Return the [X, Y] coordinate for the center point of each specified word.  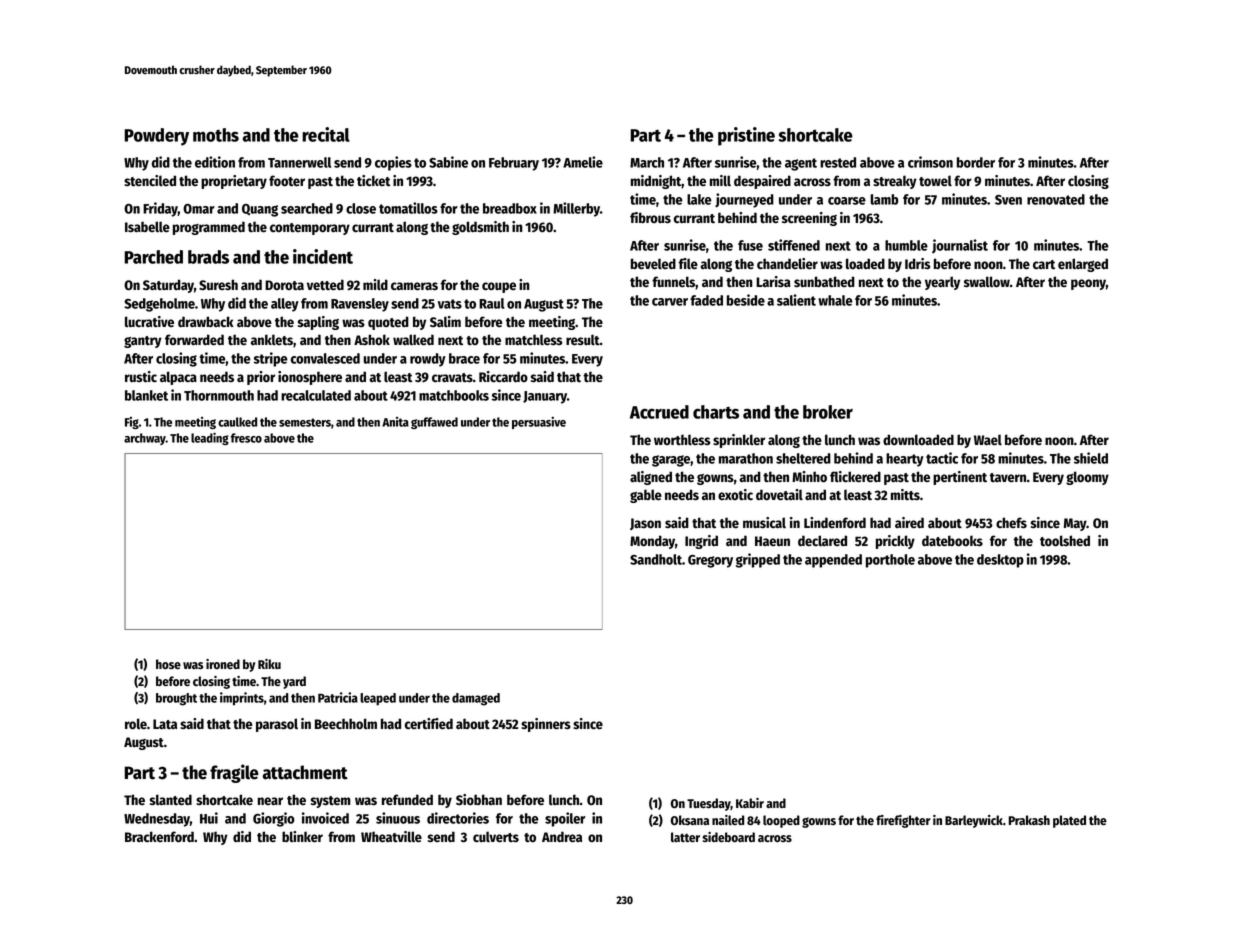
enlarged [1083, 265]
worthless [682, 440]
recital [326, 134]
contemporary [310, 229]
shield [1091, 458]
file [688, 264]
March [647, 162]
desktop [1000, 561]
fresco [246, 438]
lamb [884, 199]
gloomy [1087, 478]
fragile [234, 773]
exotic [735, 495]
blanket [146, 395]
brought [176, 699]
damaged [476, 699]
